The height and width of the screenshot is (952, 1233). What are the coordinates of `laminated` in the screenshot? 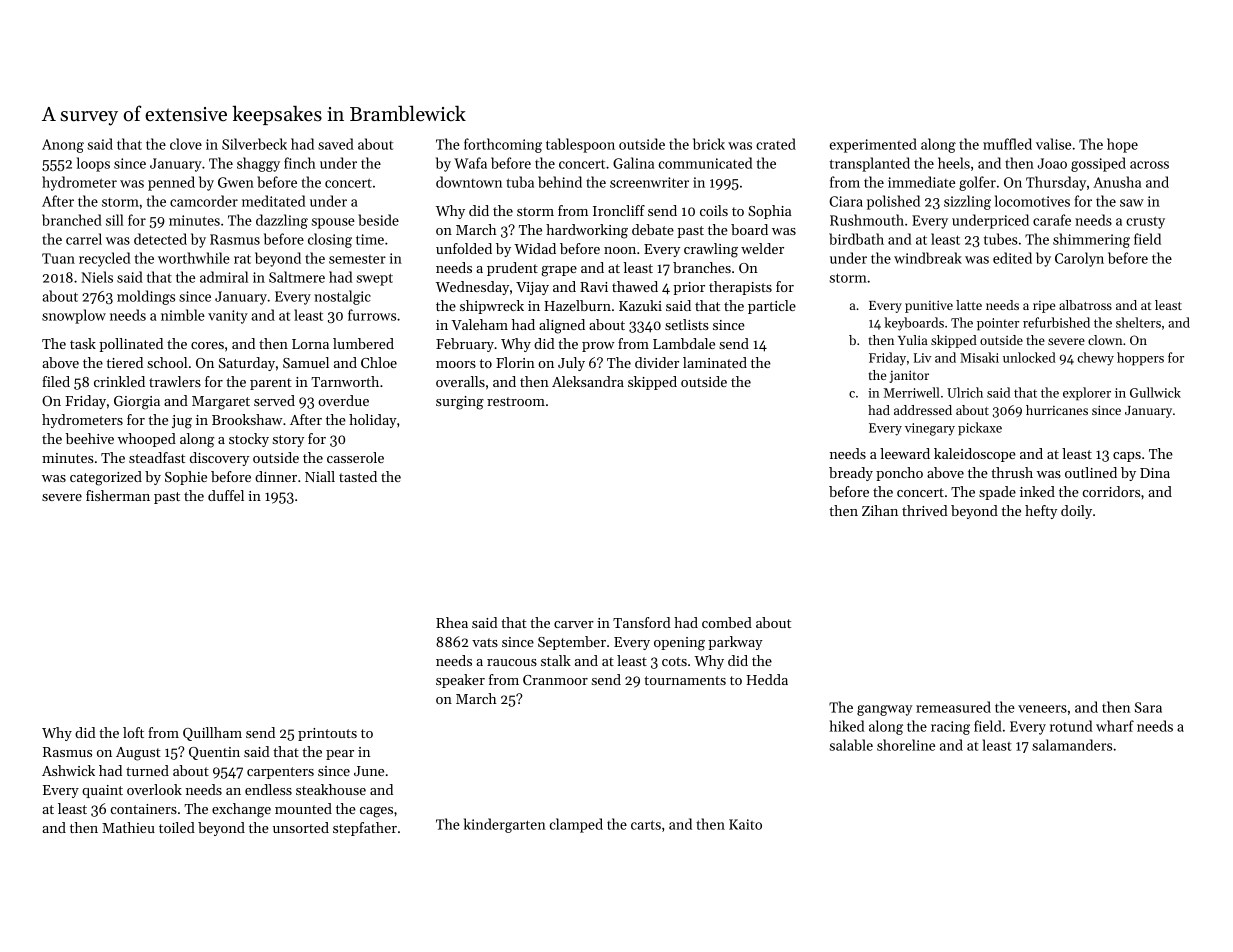 It's located at (715, 362).
